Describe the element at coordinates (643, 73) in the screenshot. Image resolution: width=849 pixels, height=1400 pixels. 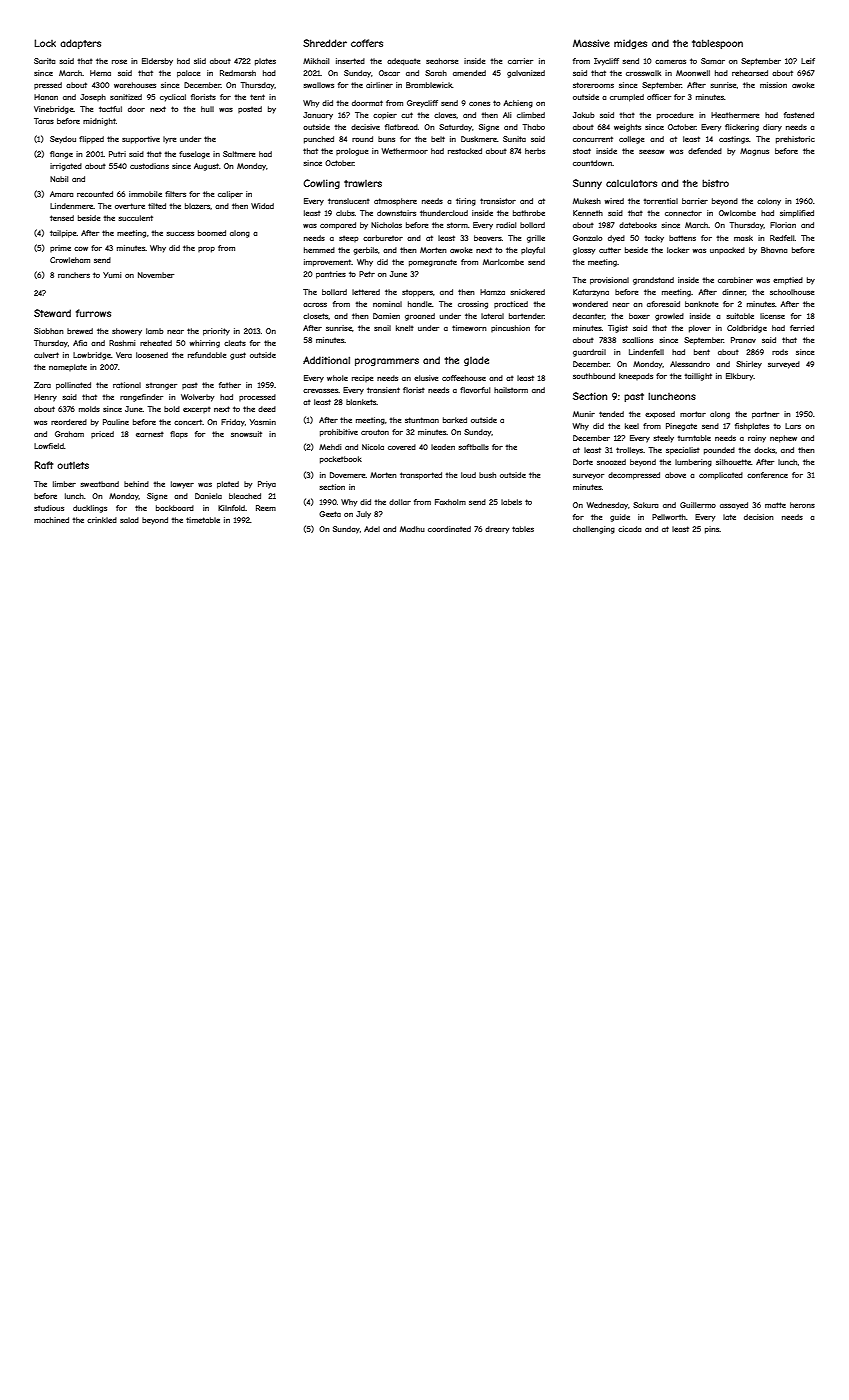
I see `crosswalk` at that location.
